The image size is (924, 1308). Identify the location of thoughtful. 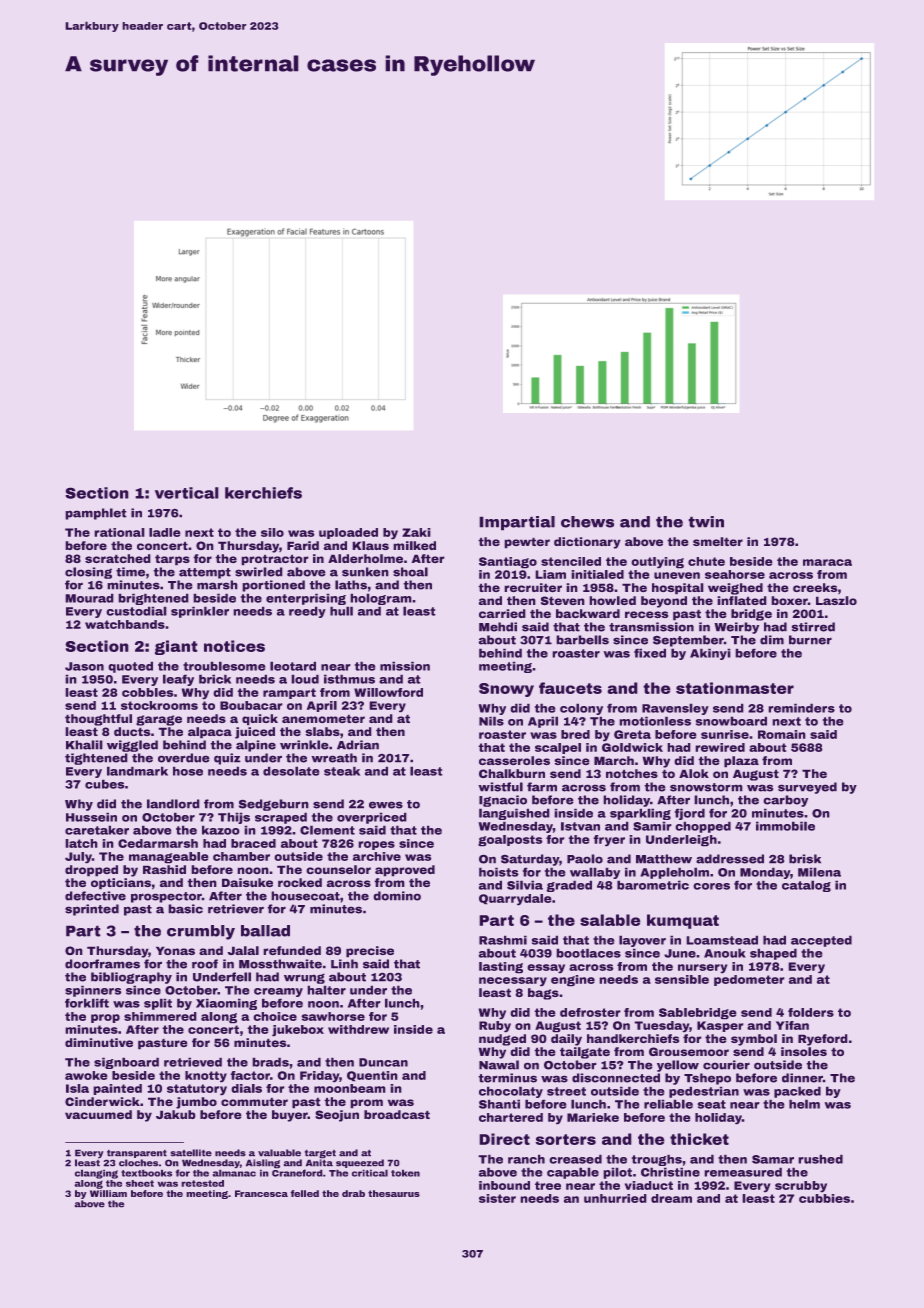
(98, 720).
